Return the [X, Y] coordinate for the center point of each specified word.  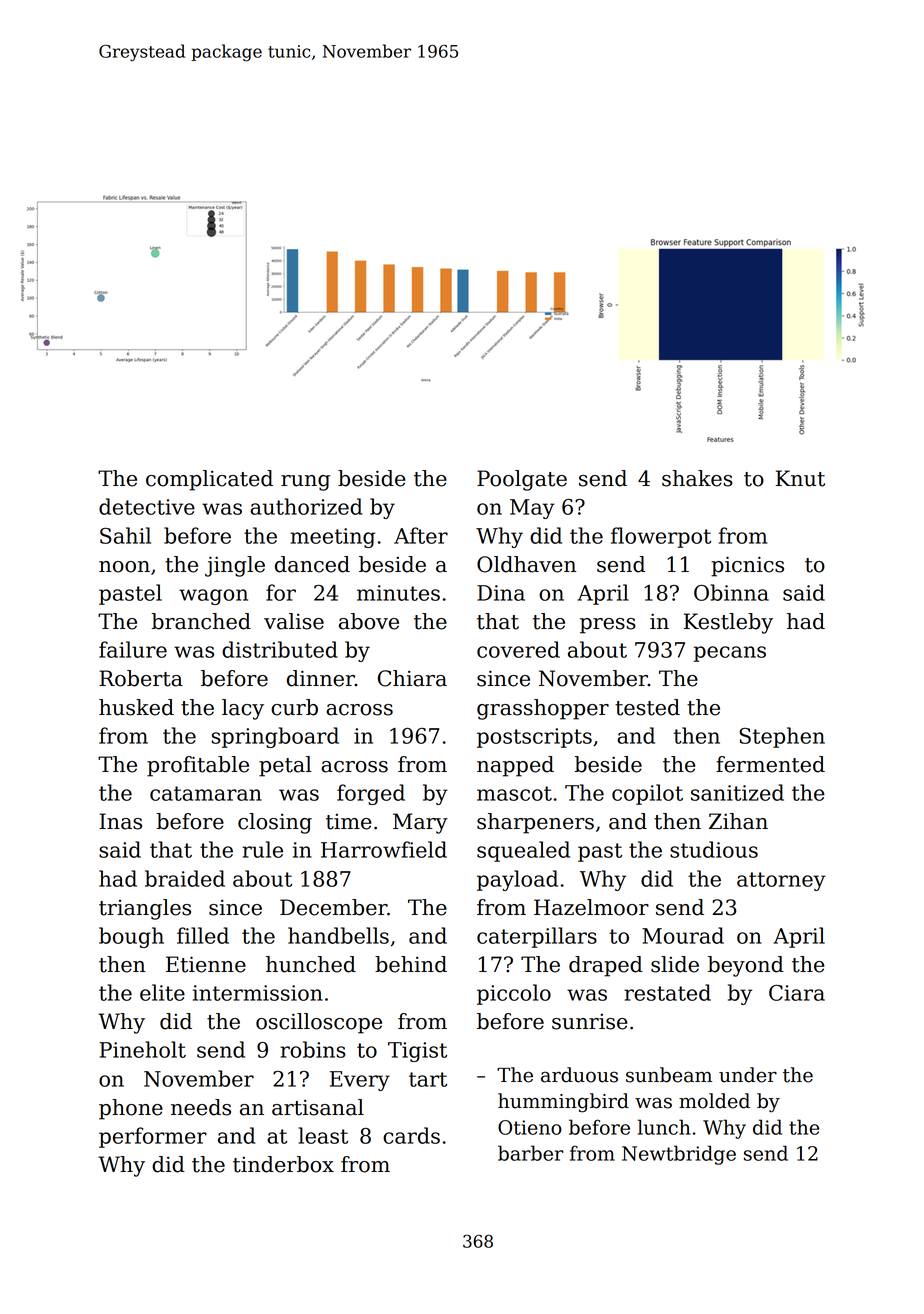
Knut [800, 478]
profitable [198, 766]
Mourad [683, 935]
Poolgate [522, 480]
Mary [420, 823]
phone [131, 1109]
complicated [209, 480]
